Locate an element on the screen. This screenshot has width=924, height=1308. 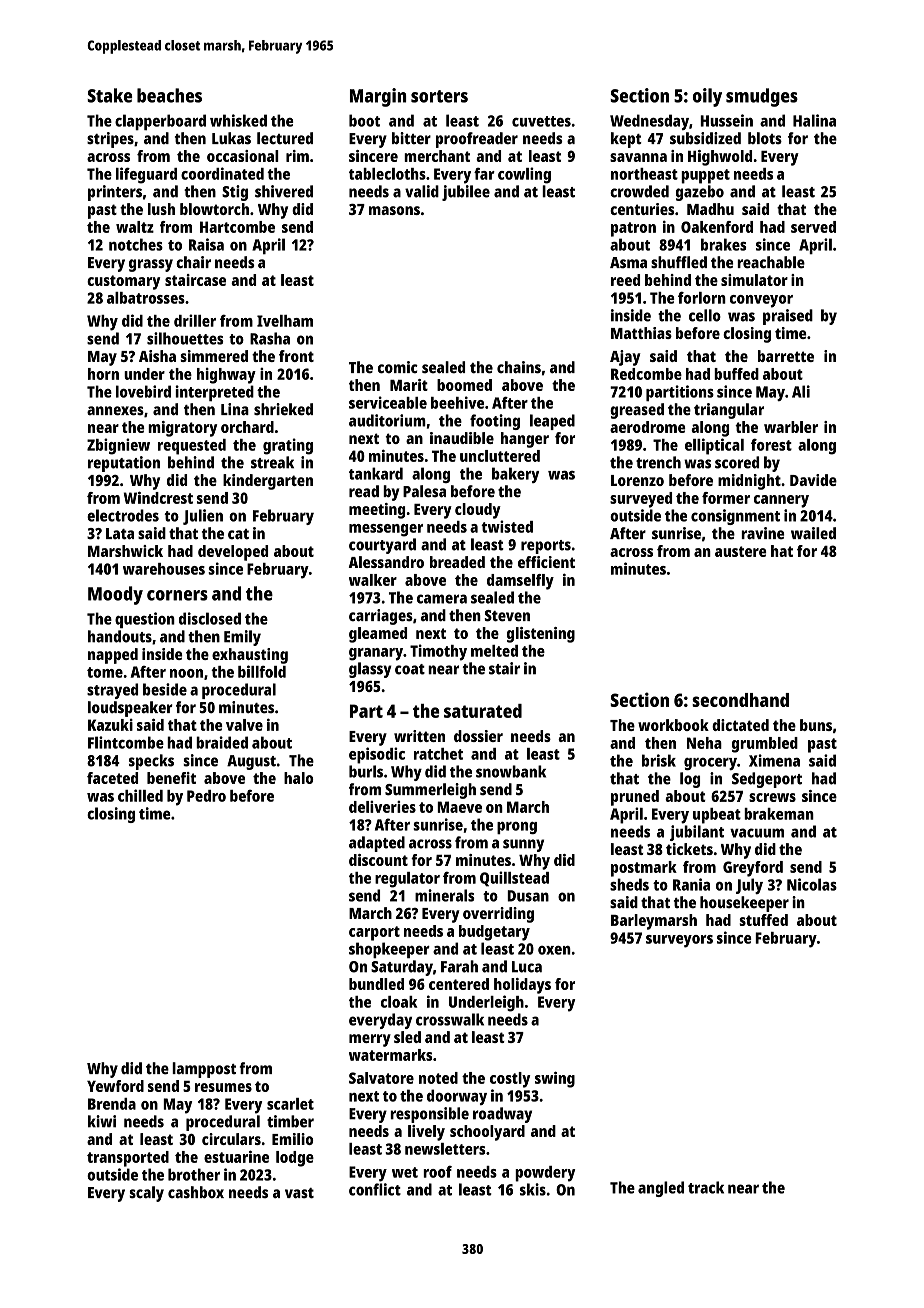
track is located at coordinates (706, 1187).
